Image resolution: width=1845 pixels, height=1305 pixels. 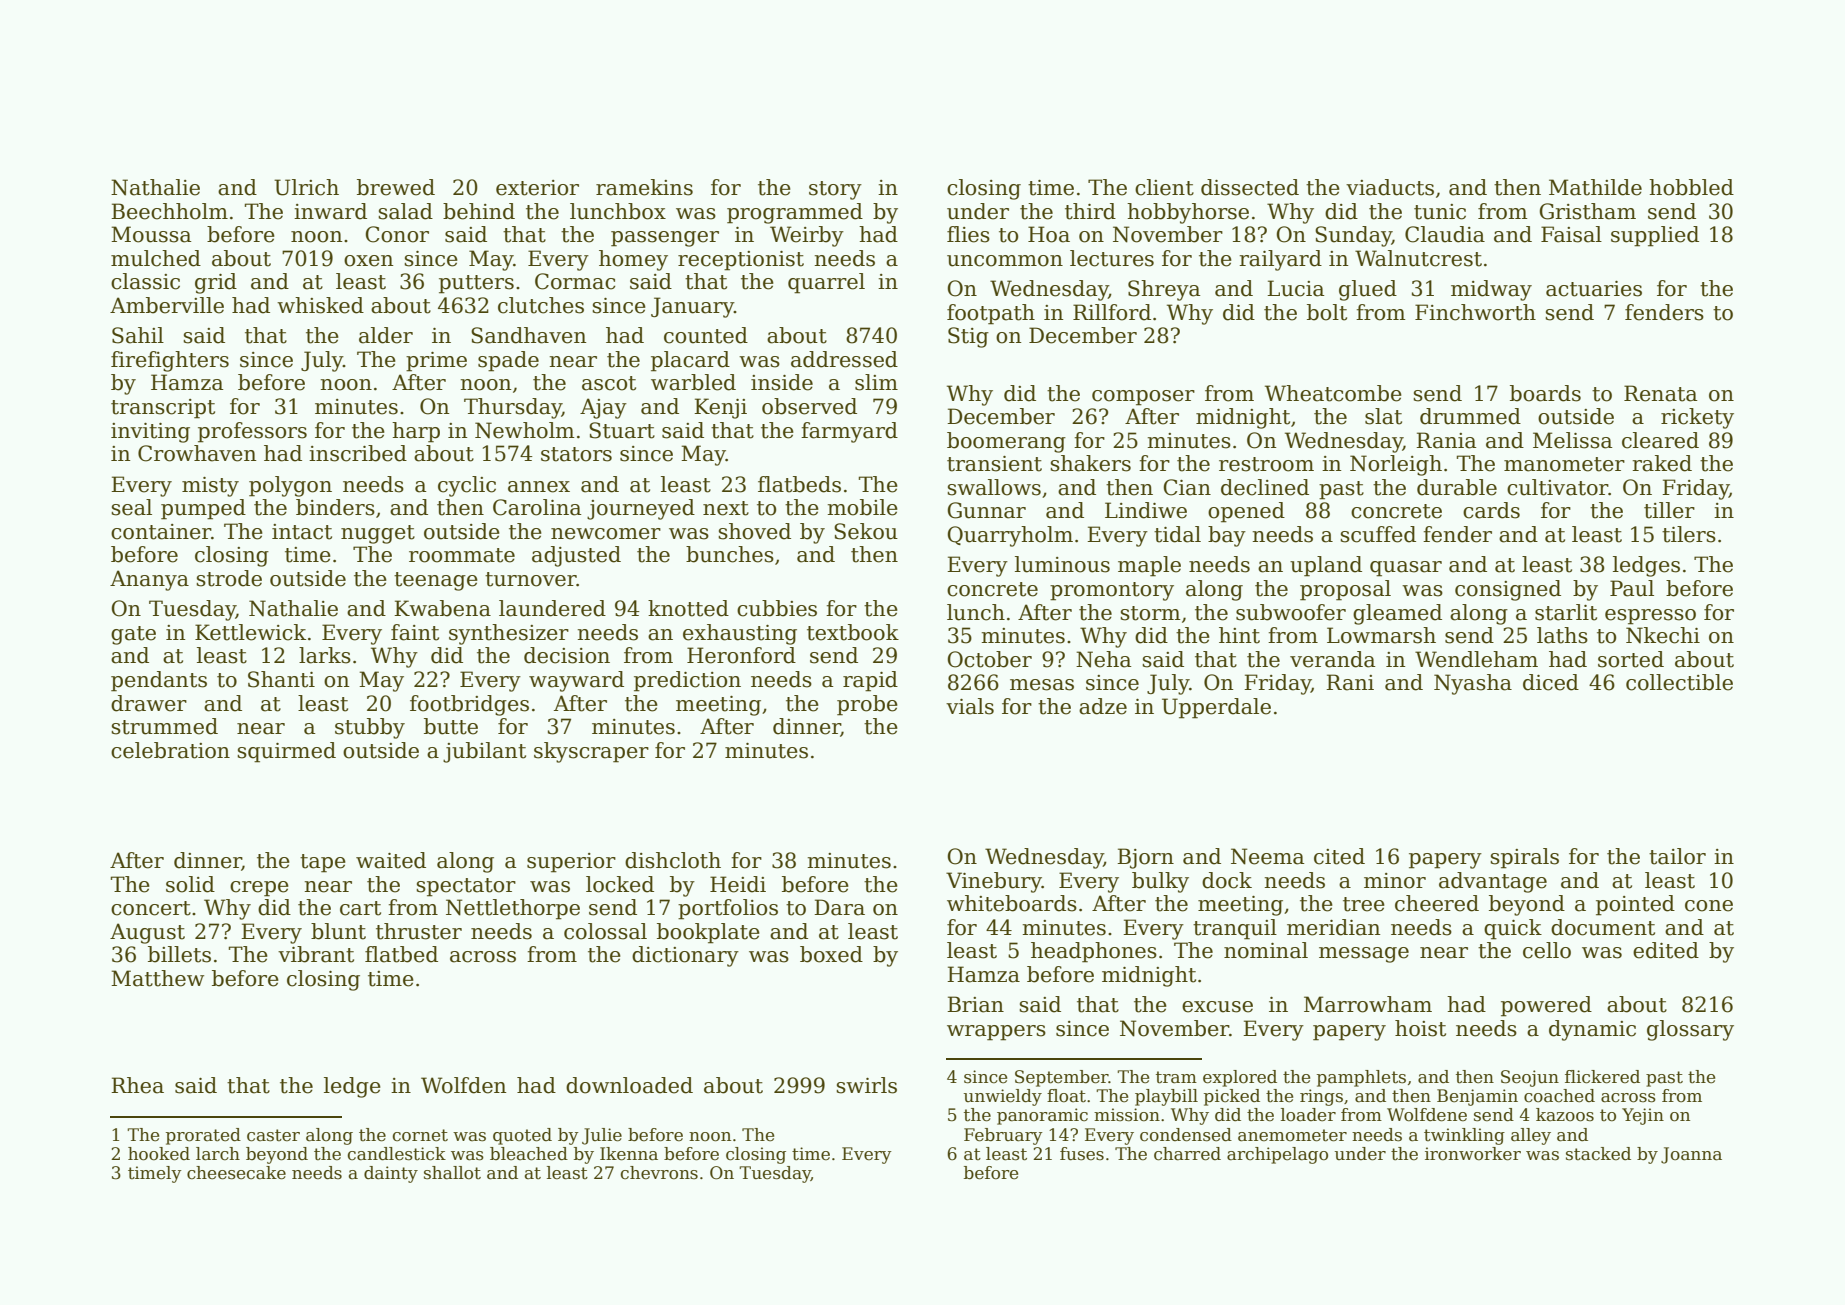 I want to click on professors, so click(x=252, y=432).
